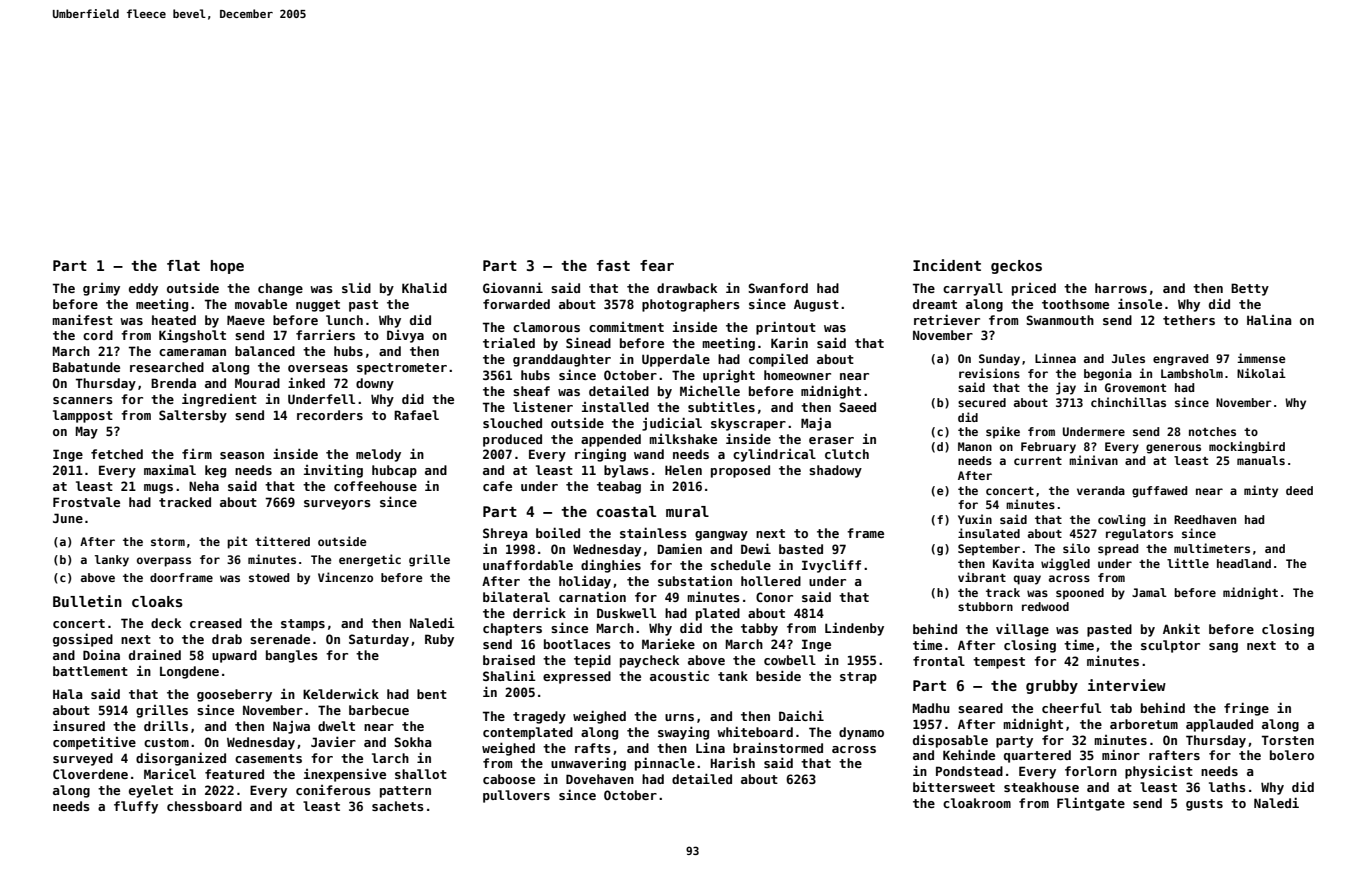 This screenshot has height=887, width=1372. Describe the element at coordinates (1052, 687) in the screenshot. I see `grubby` at that location.
